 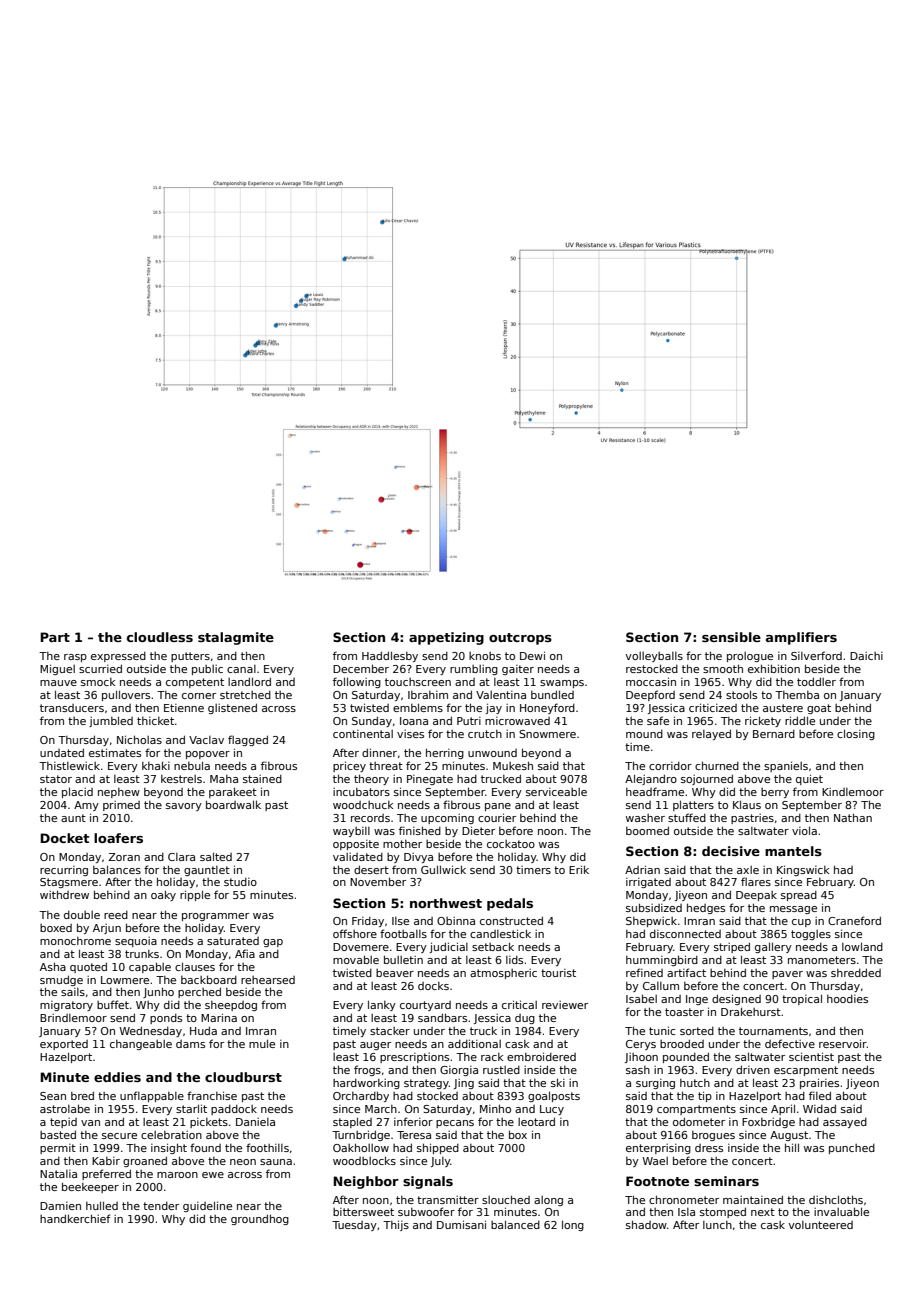 What do you see at coordinates (160, 637) in the image?
I see `cloudless` at bounding box center [160, 637].
